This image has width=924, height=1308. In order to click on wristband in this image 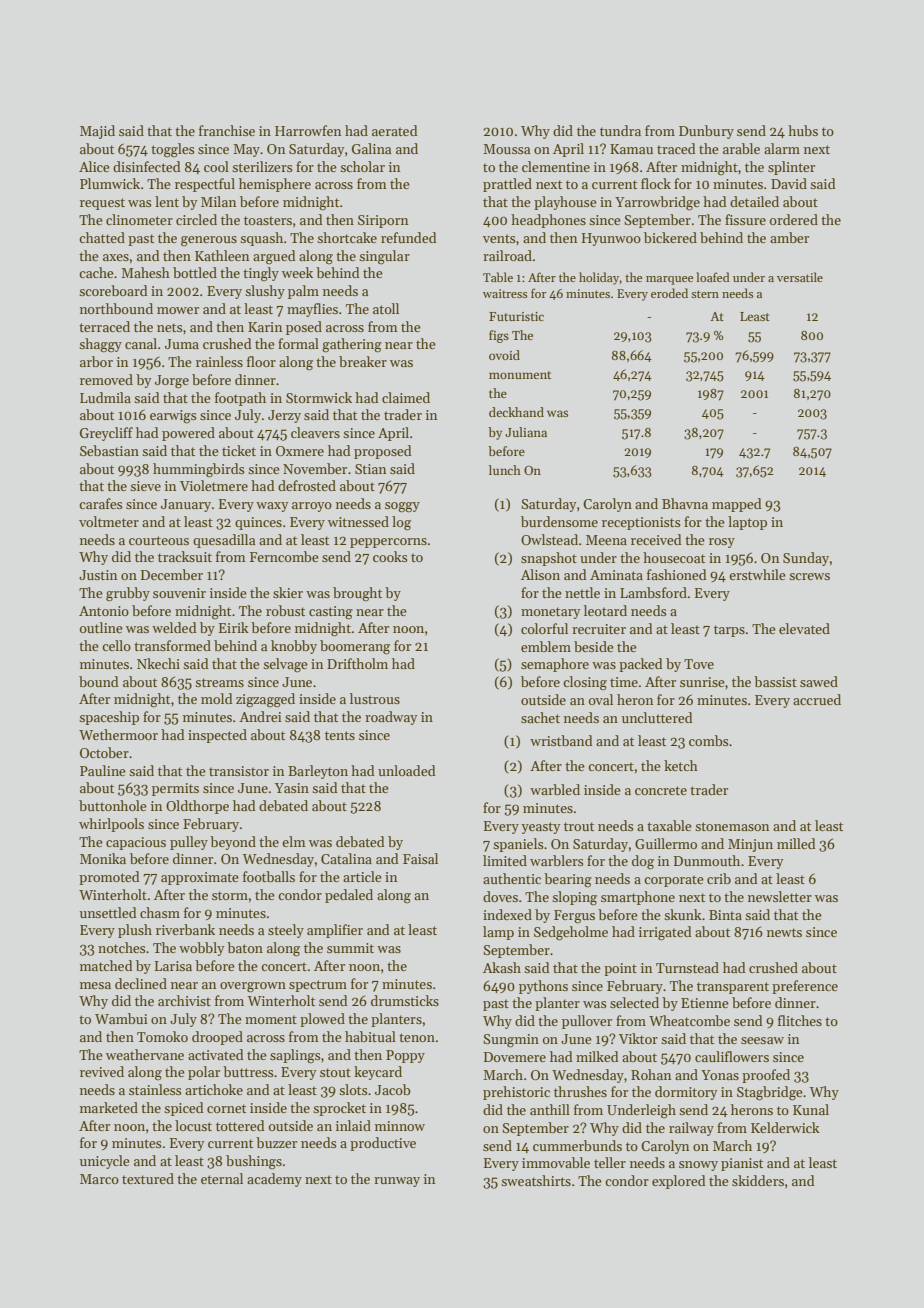, I will do `click(561, 740)`.
